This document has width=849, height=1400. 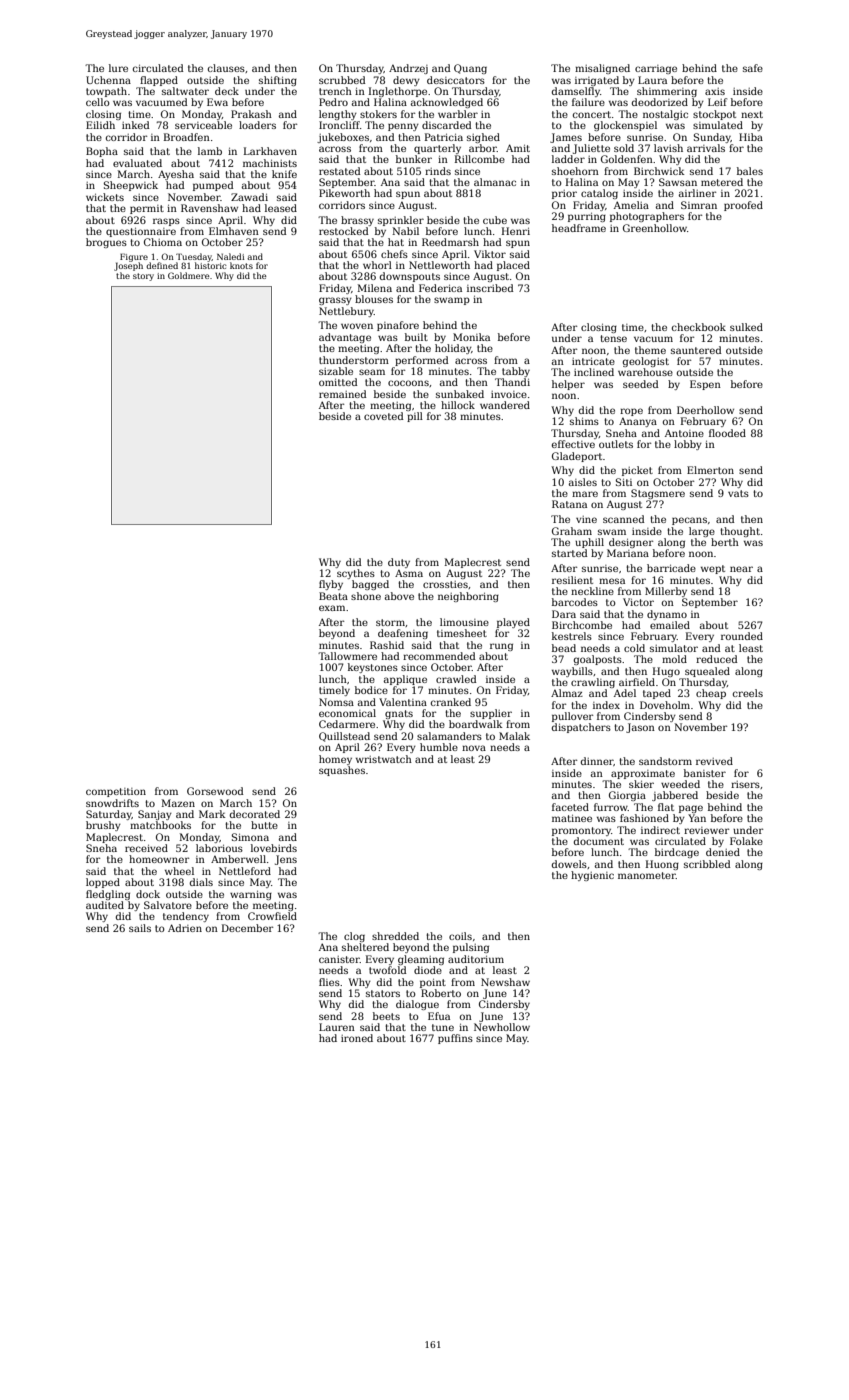 I want to click on arbor, so click(x=483, y=148).
